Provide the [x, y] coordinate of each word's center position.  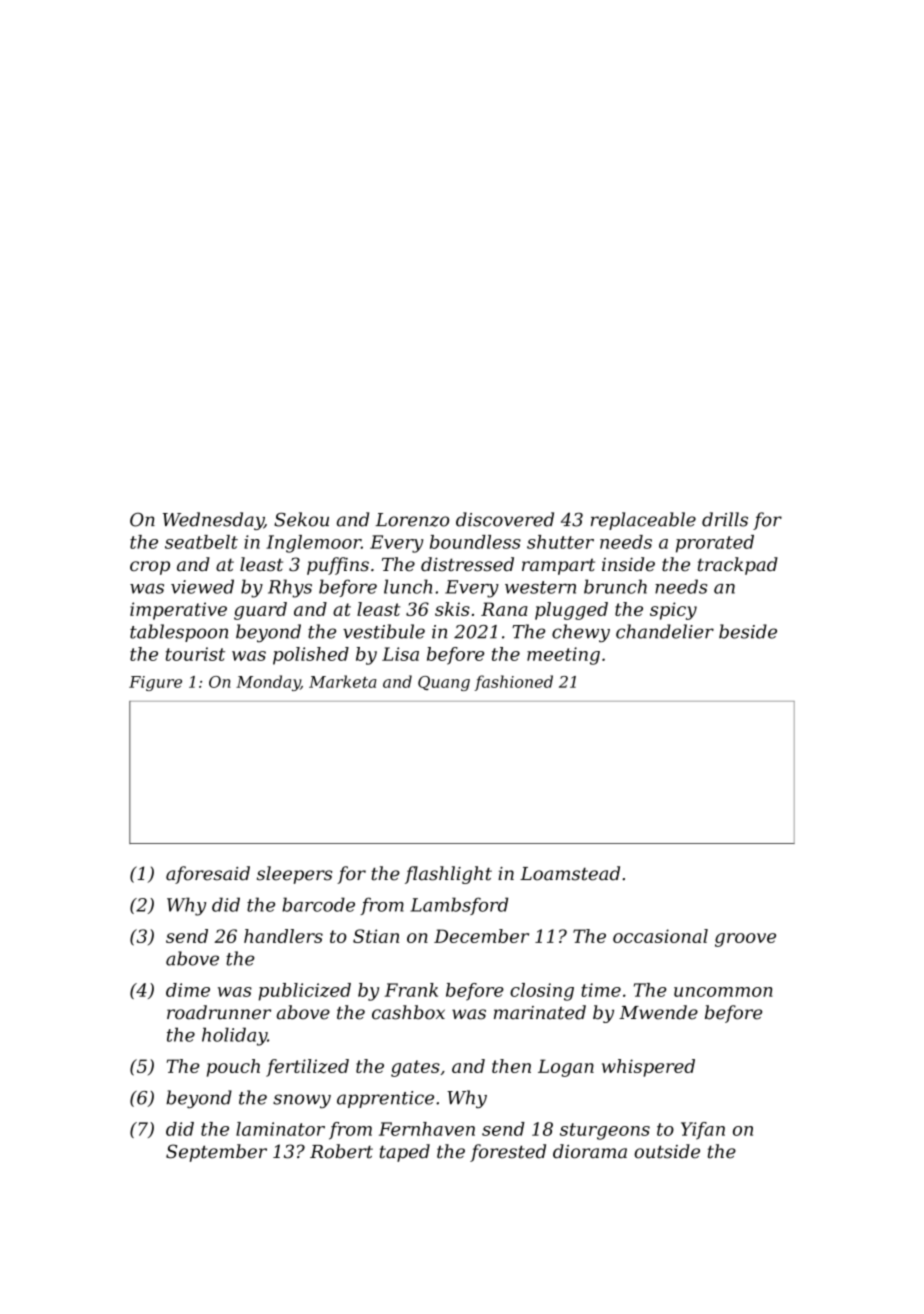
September [216, 1153]
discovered [505, 519]
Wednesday [213, 521]
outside [667, 1151]
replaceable [643, 521]
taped [405, 1153]
